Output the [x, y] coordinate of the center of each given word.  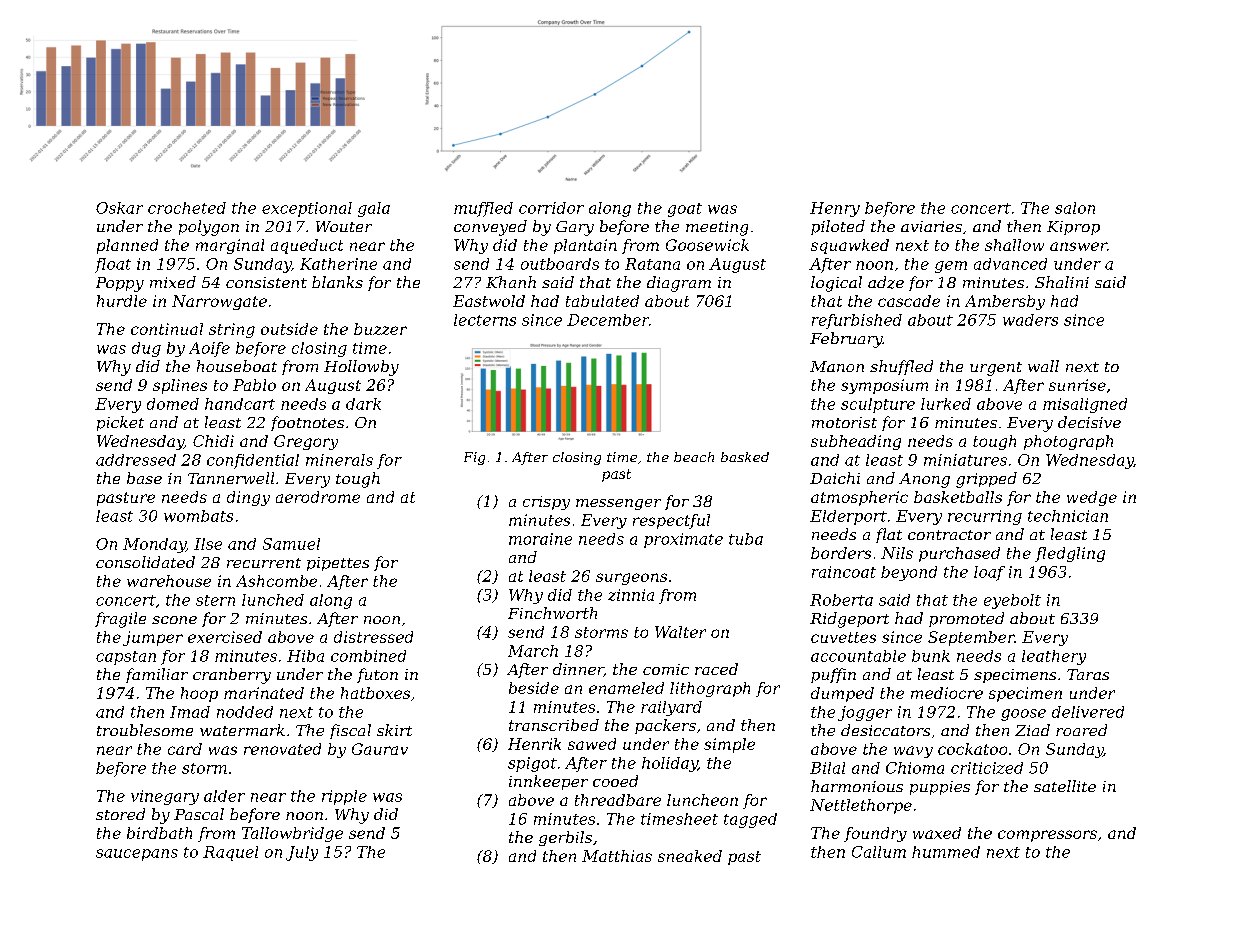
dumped [842, 694]
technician [1068, 516]
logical [836, 284]
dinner [578, 670]
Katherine [338, 264]
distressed [373, 637]
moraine [540, 539]
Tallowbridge [292, 834]
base [144, 478]
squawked [850, 246]
